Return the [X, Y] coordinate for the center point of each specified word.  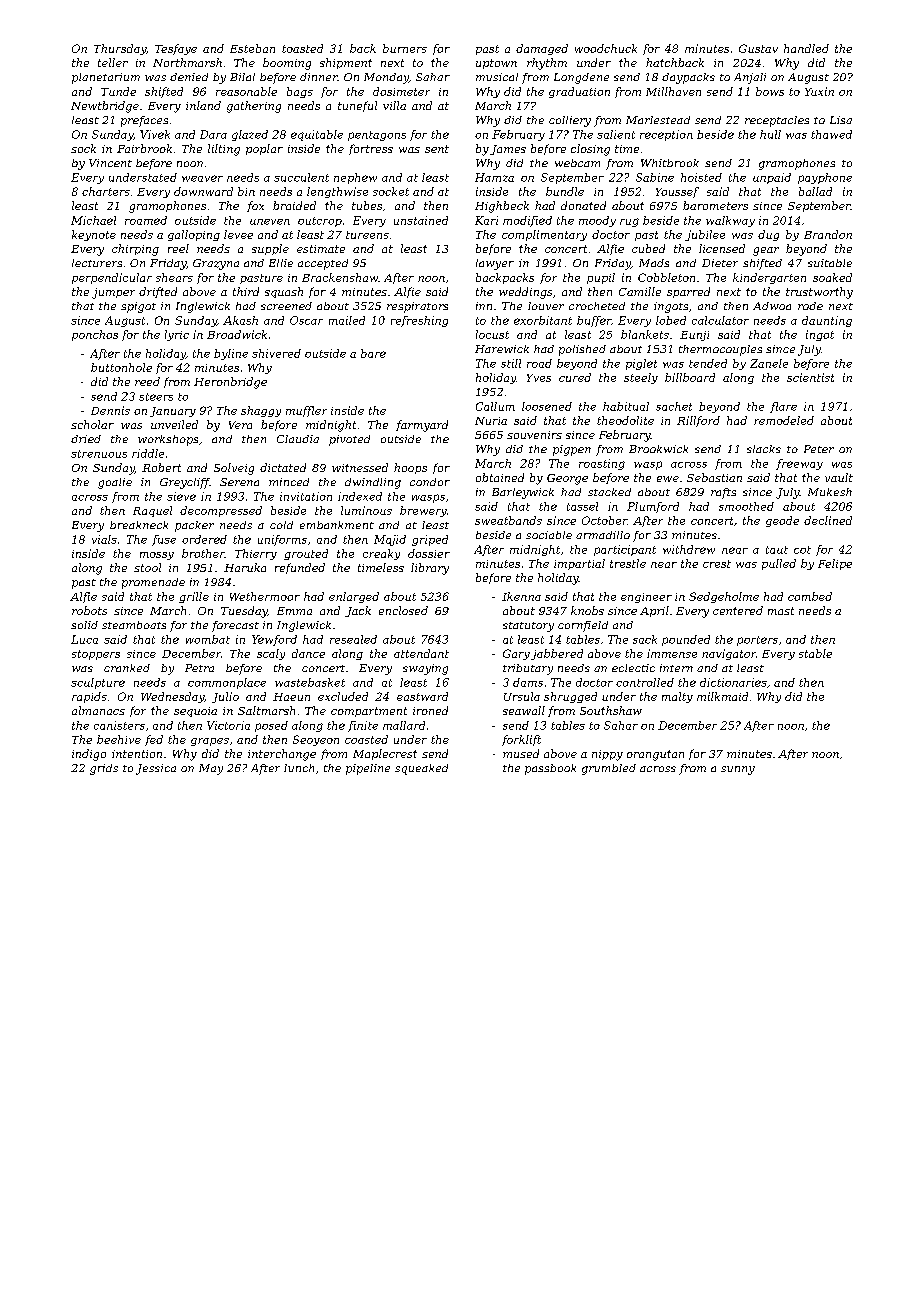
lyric [177, 335]
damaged [542, 49]
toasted [302, 48]
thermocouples [720, 350]
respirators [417, 307]
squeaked [421, 769]
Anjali [750, 78]
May [211, 769]
